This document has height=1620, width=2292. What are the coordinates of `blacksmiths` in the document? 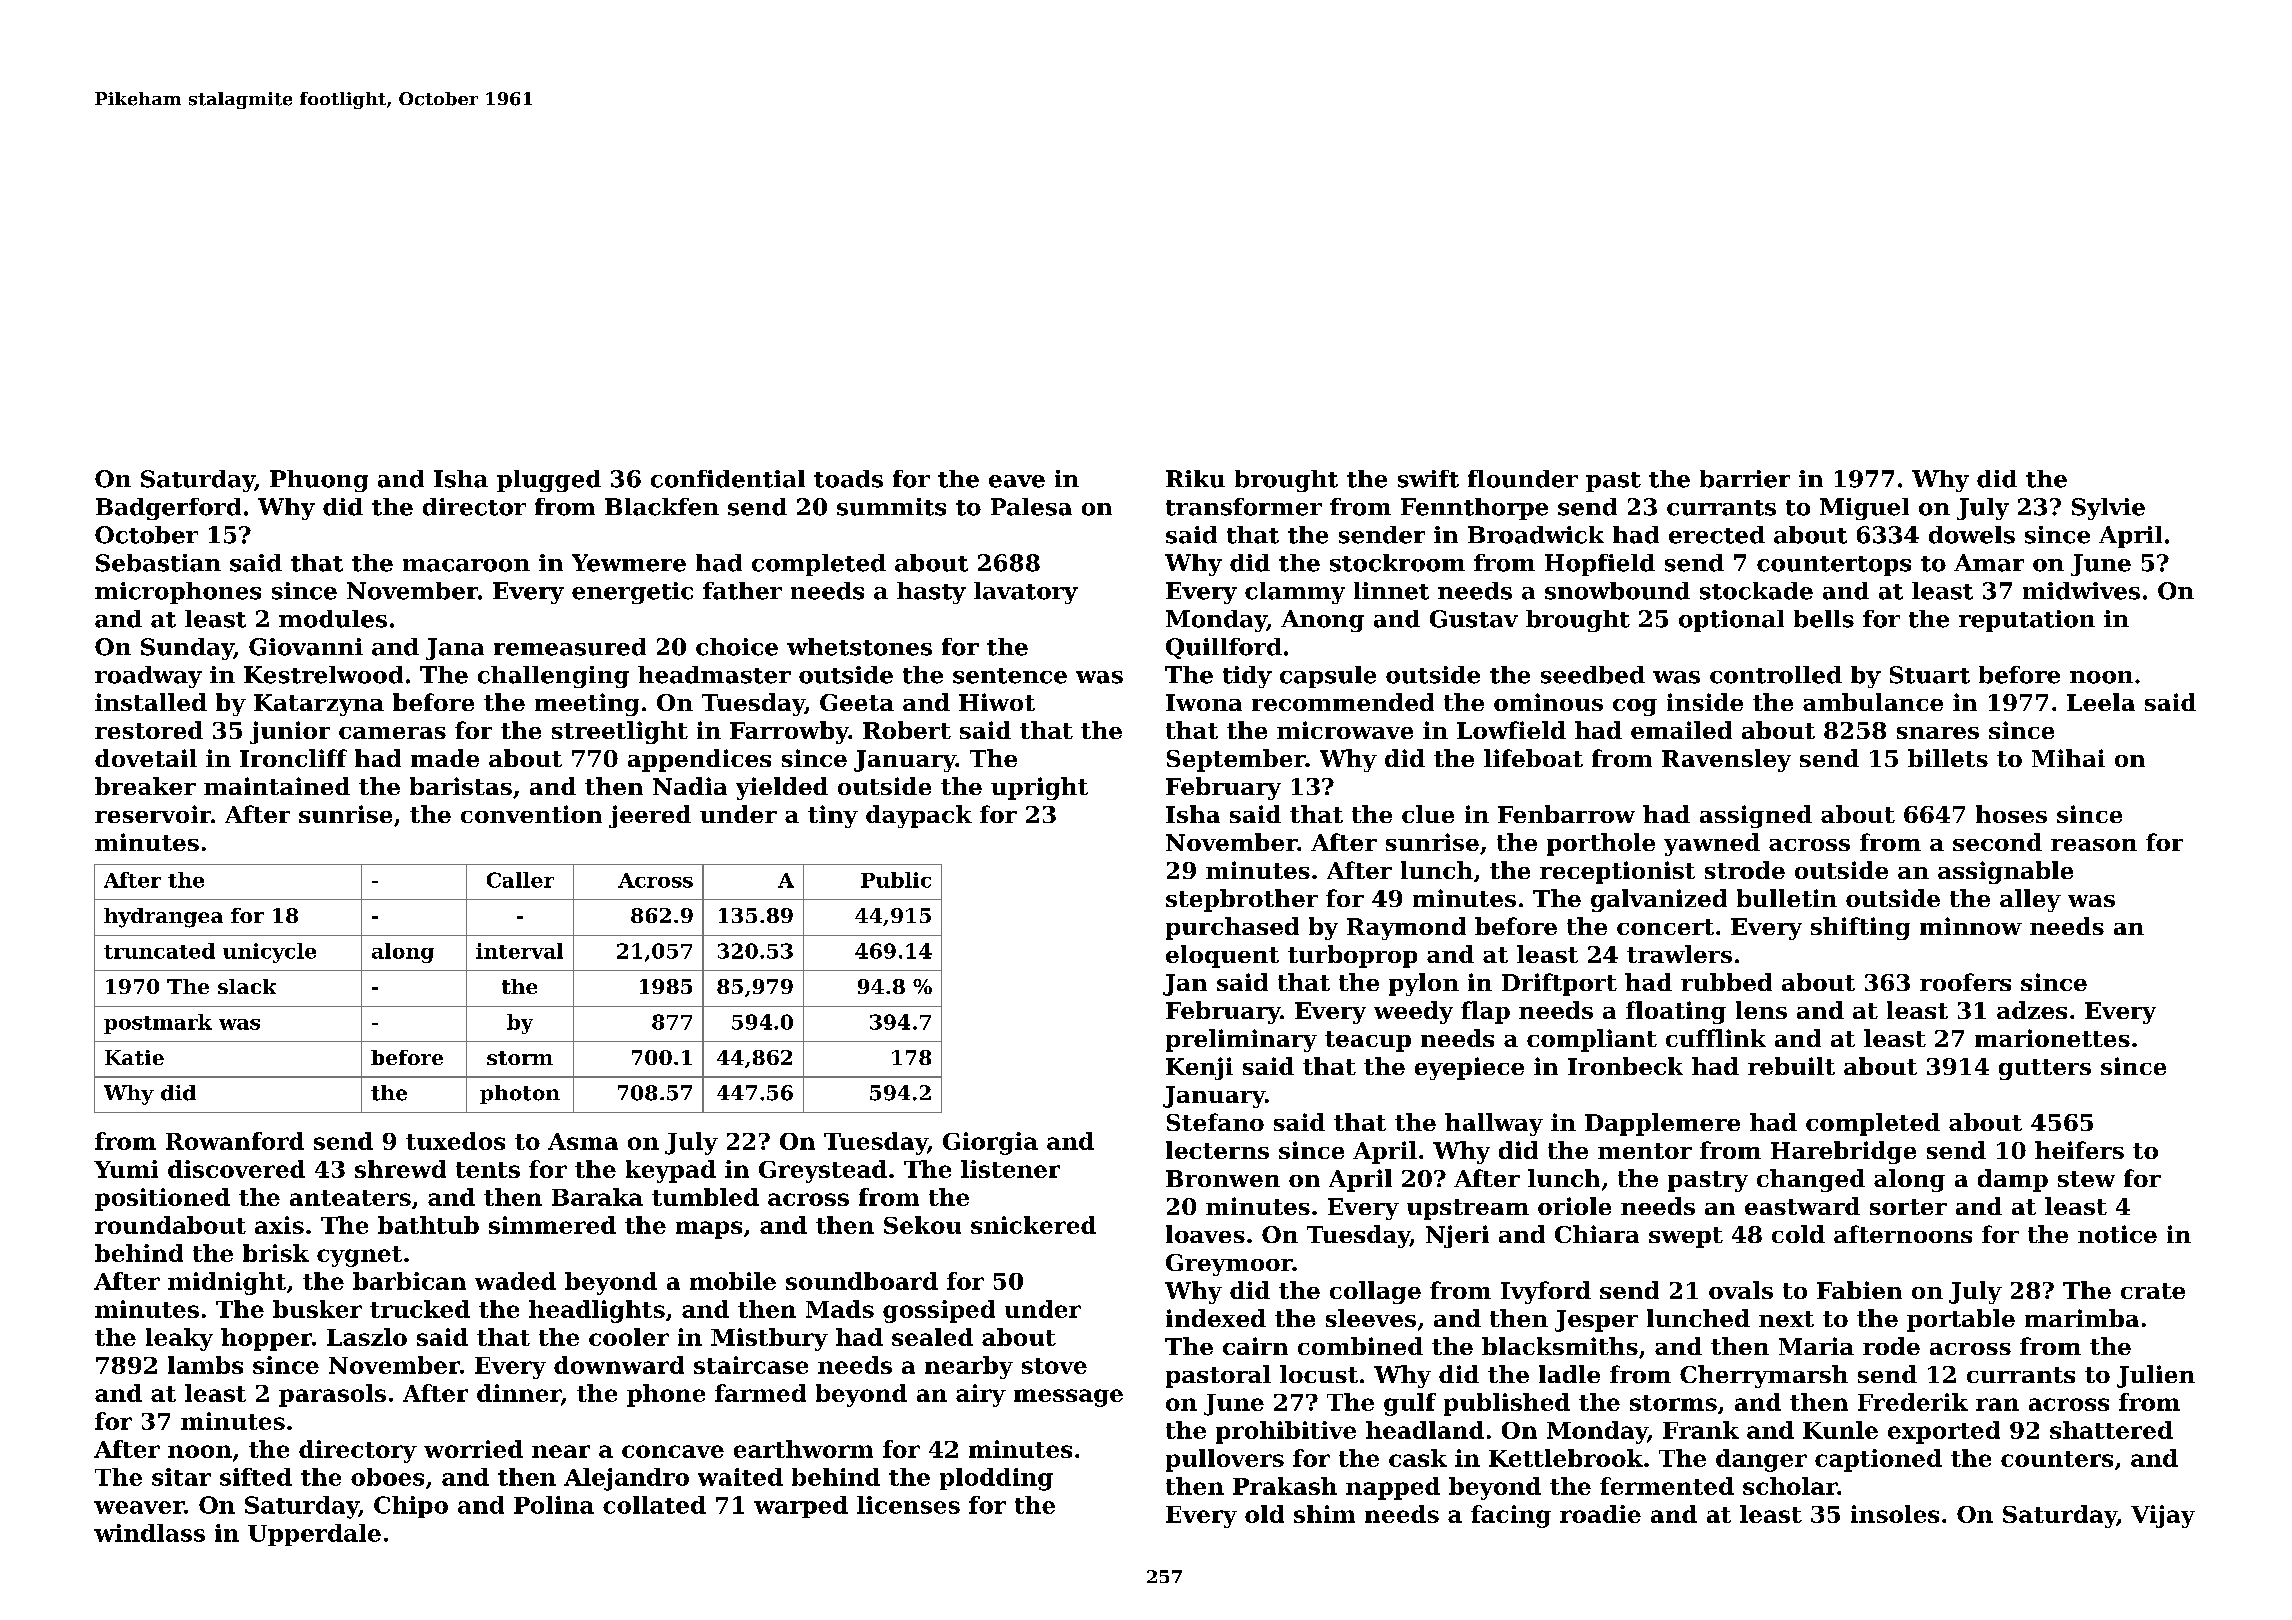 It's located at (1560, 1346).
